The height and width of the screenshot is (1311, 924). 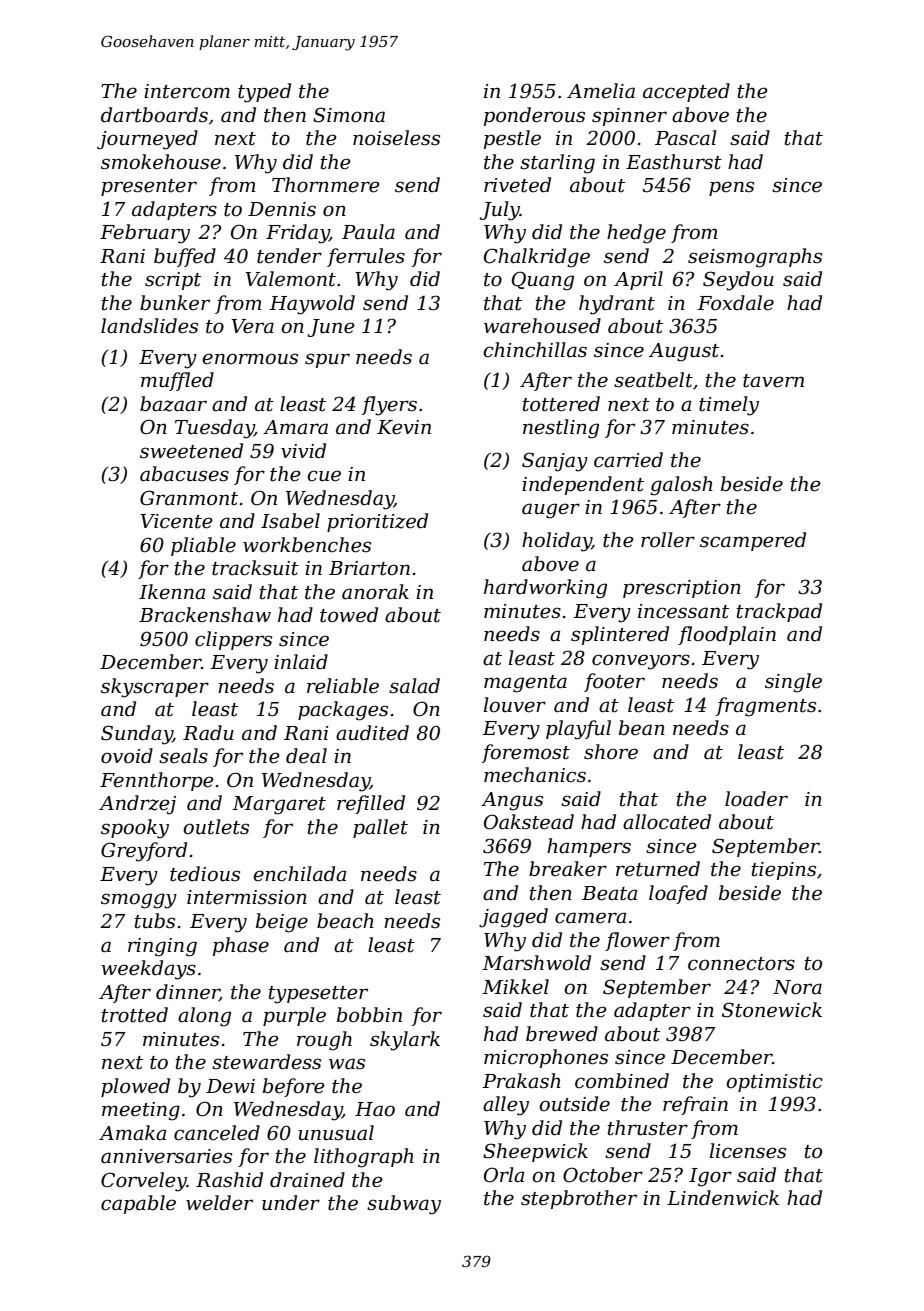 What do you see at coordinates (380, 828) in the screenshot?
I see `pallet` at bounding box center [380, 828].
